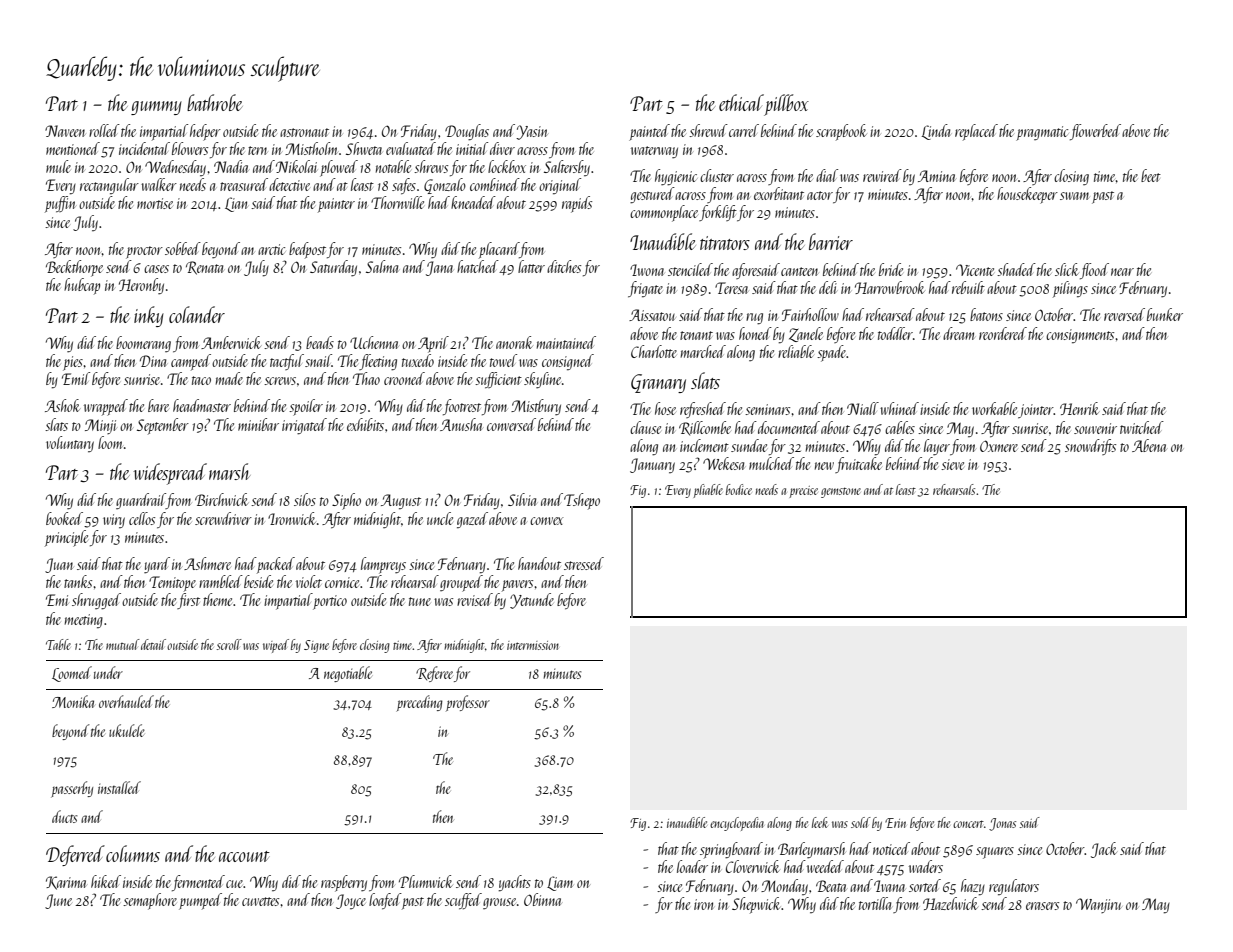  What do you see at coordinates (1067, 269) in the screenshot?
I see `slick` at bounding box center [1067, 269].
